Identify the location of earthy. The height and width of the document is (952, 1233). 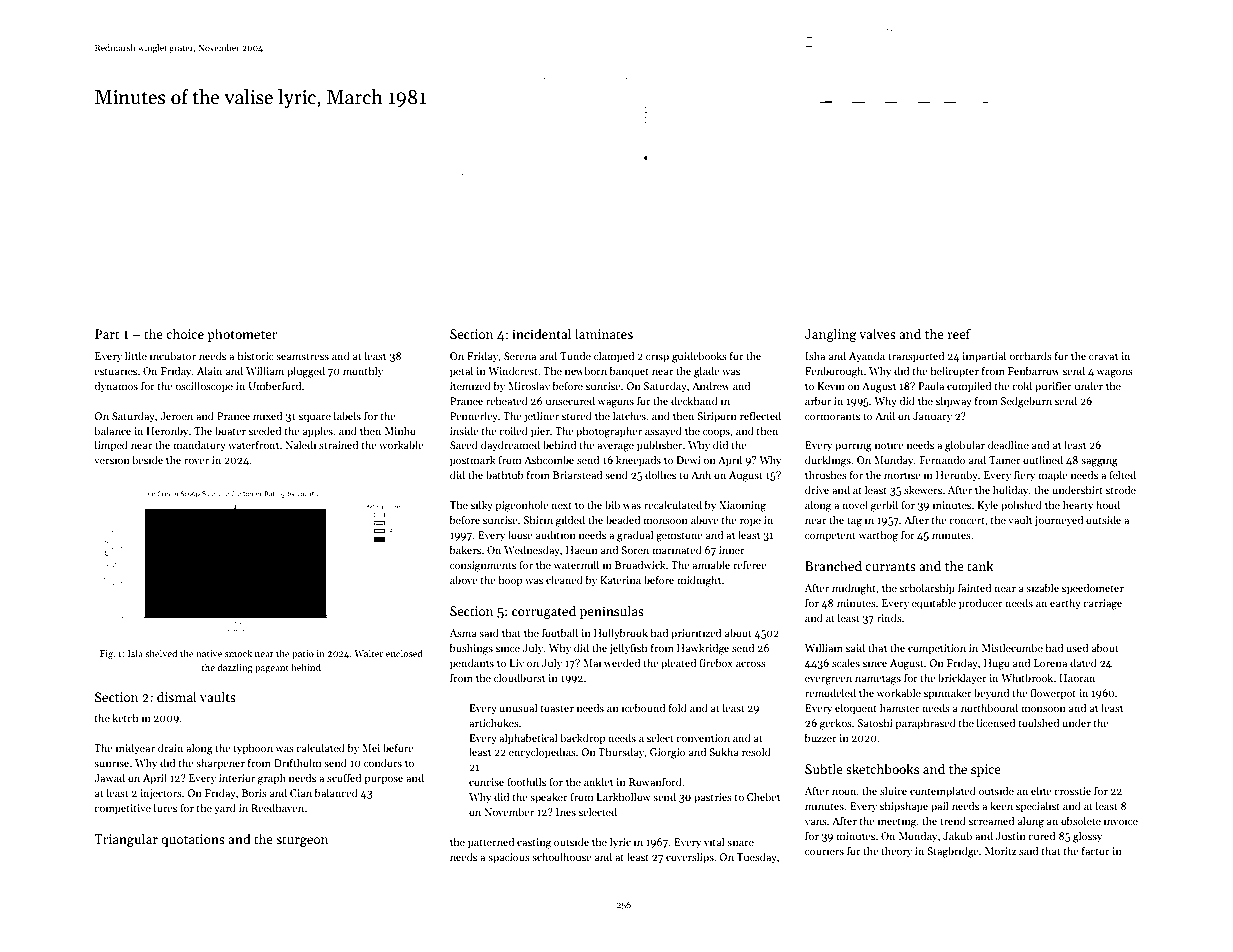
(1065, 603).
